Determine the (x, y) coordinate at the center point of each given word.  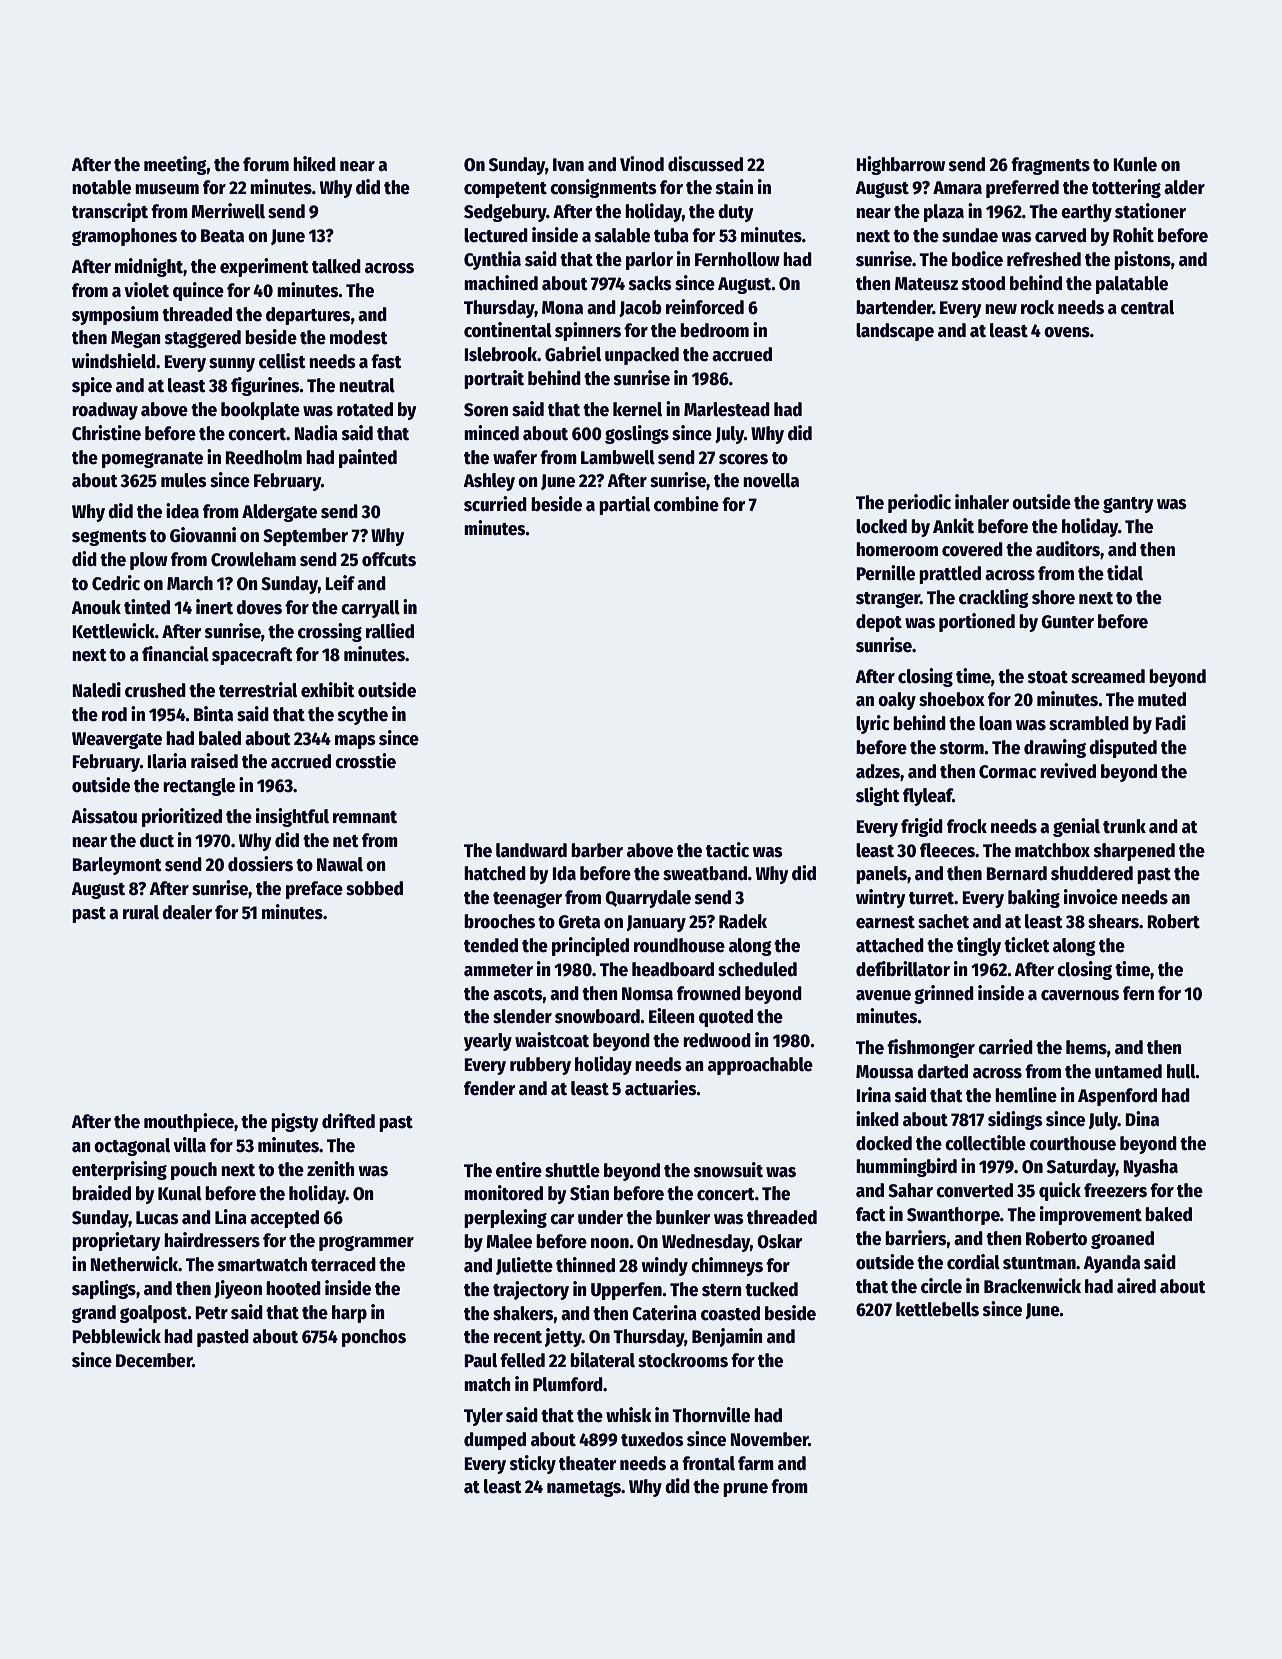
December (154, 1360)
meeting (175, 165)
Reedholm (263, 457)
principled (590, 946)
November (769, 1439)
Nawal (340, 864)
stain (734, 187)
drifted (348, 1121)
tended (491, 945)
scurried (495, 504)
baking (1034, 898)
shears (1113, 921)
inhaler (982, 502)
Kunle (1135, 164)
